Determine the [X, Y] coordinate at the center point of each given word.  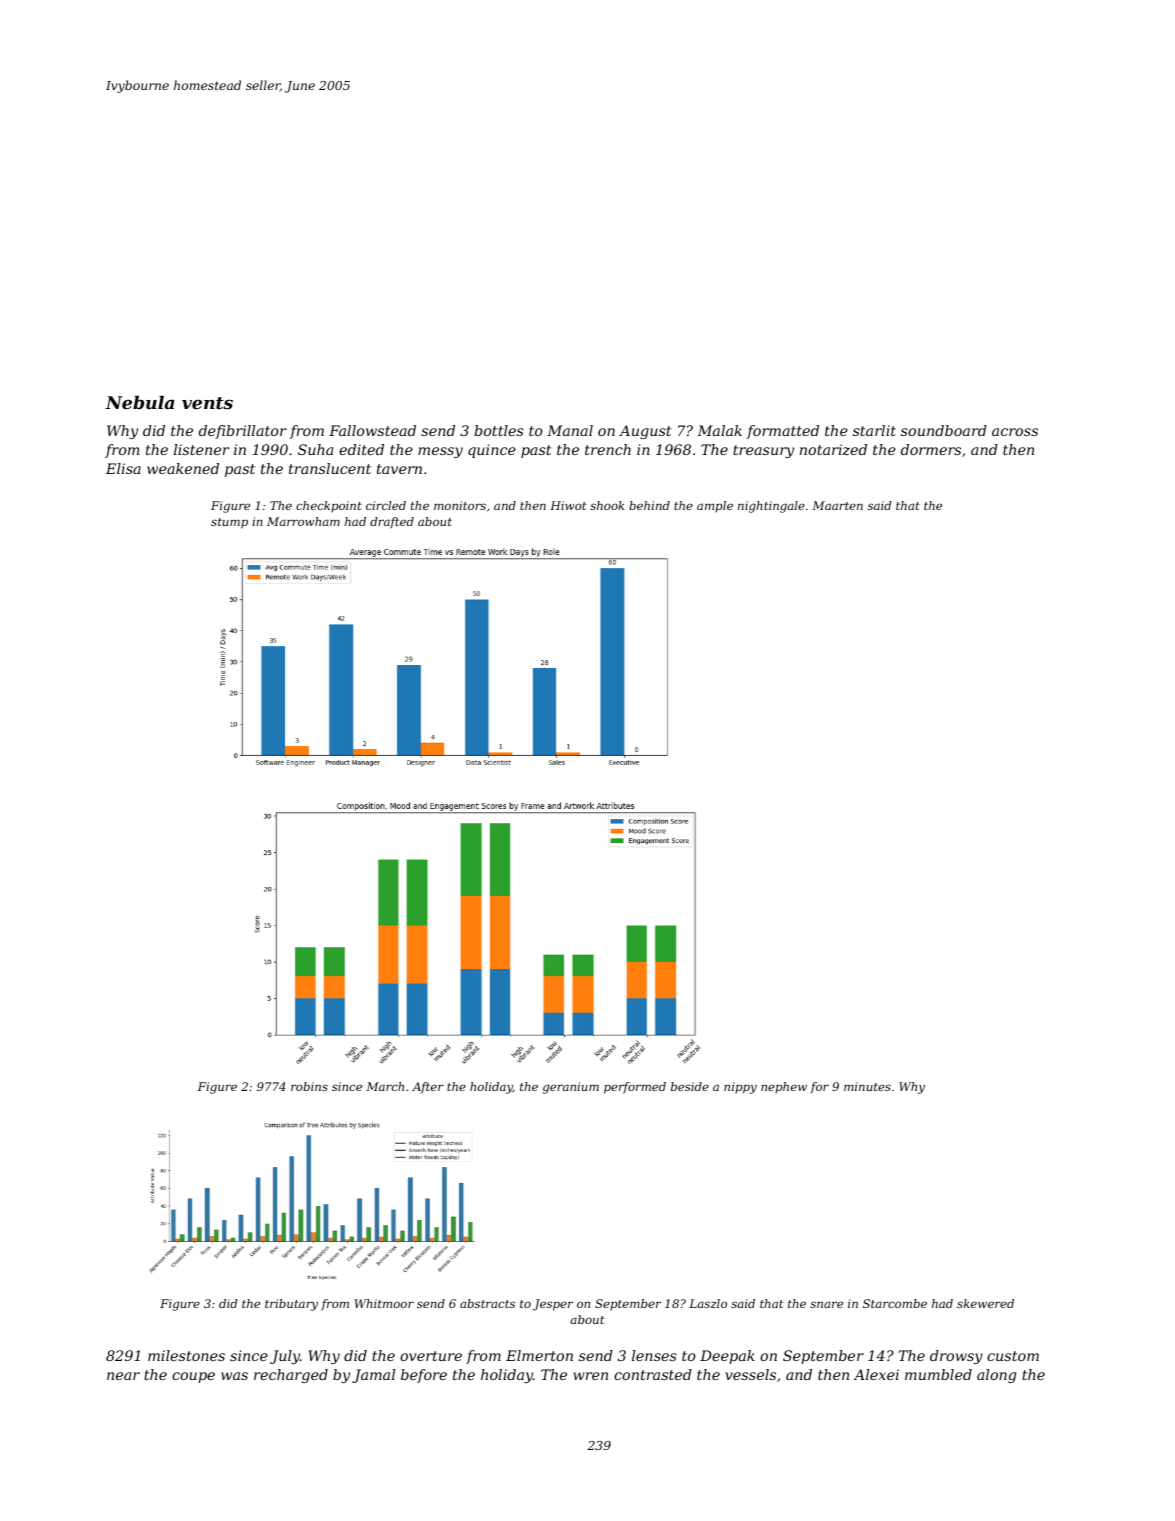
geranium [571, 1088]
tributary [291, 1305]
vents [207, 403]
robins [309, 1086]
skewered [985, 1303]
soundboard [944, 430]
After [428, 1088]
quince [492, 451]
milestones [186, 1355]
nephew [784, 1088]
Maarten [837, 505]
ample [715, 507]
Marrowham [303, 521]
